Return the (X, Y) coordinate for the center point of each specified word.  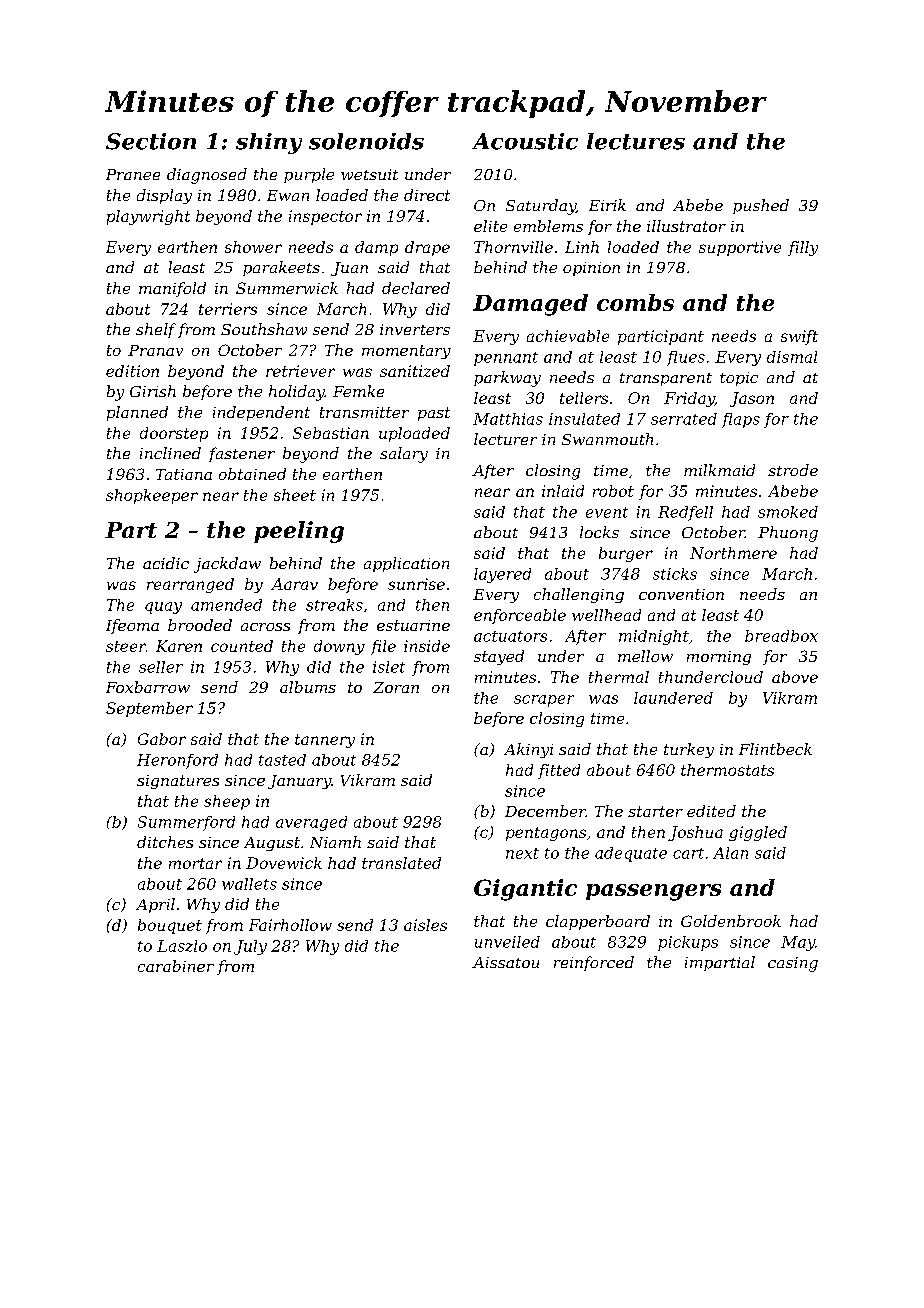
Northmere (733, 553)
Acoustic (525, 141)
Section (151, 141)
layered (502, 575)
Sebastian (331, 433)
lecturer (505, 439)
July (250, 947)
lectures (636, 141)
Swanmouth (607, 439)
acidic (166, 563)
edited (711, 811)
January (299, 782)
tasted (282, 760)
